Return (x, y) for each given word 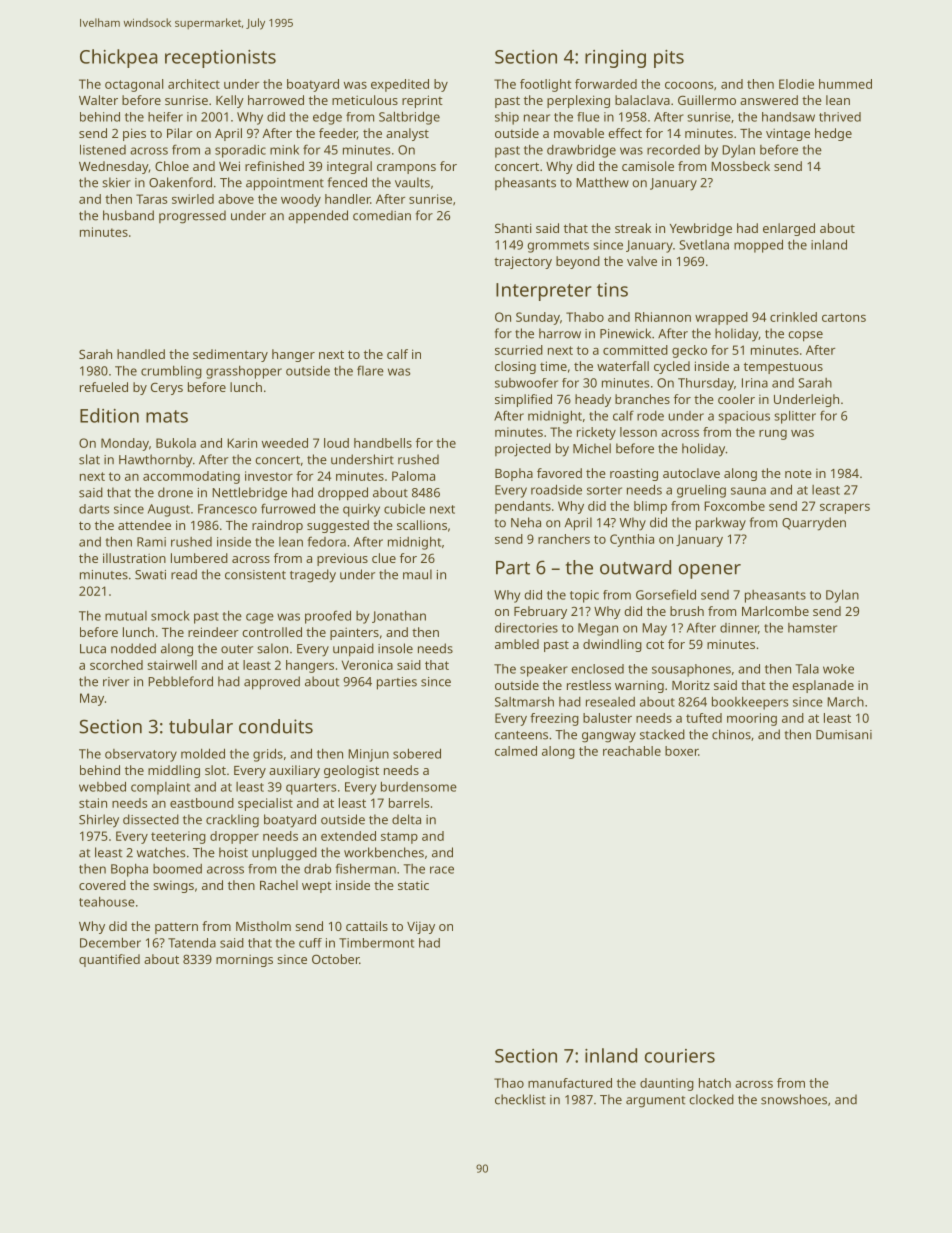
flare (370, 370)
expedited (400, 85)
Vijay (421, 927)
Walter (98, 100)
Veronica (367, 665)
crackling (232, 821)
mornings (244, 960)
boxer (681, 751)
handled (141, 354)
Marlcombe (775, 611)
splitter (795, 417)
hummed (845, 84)
